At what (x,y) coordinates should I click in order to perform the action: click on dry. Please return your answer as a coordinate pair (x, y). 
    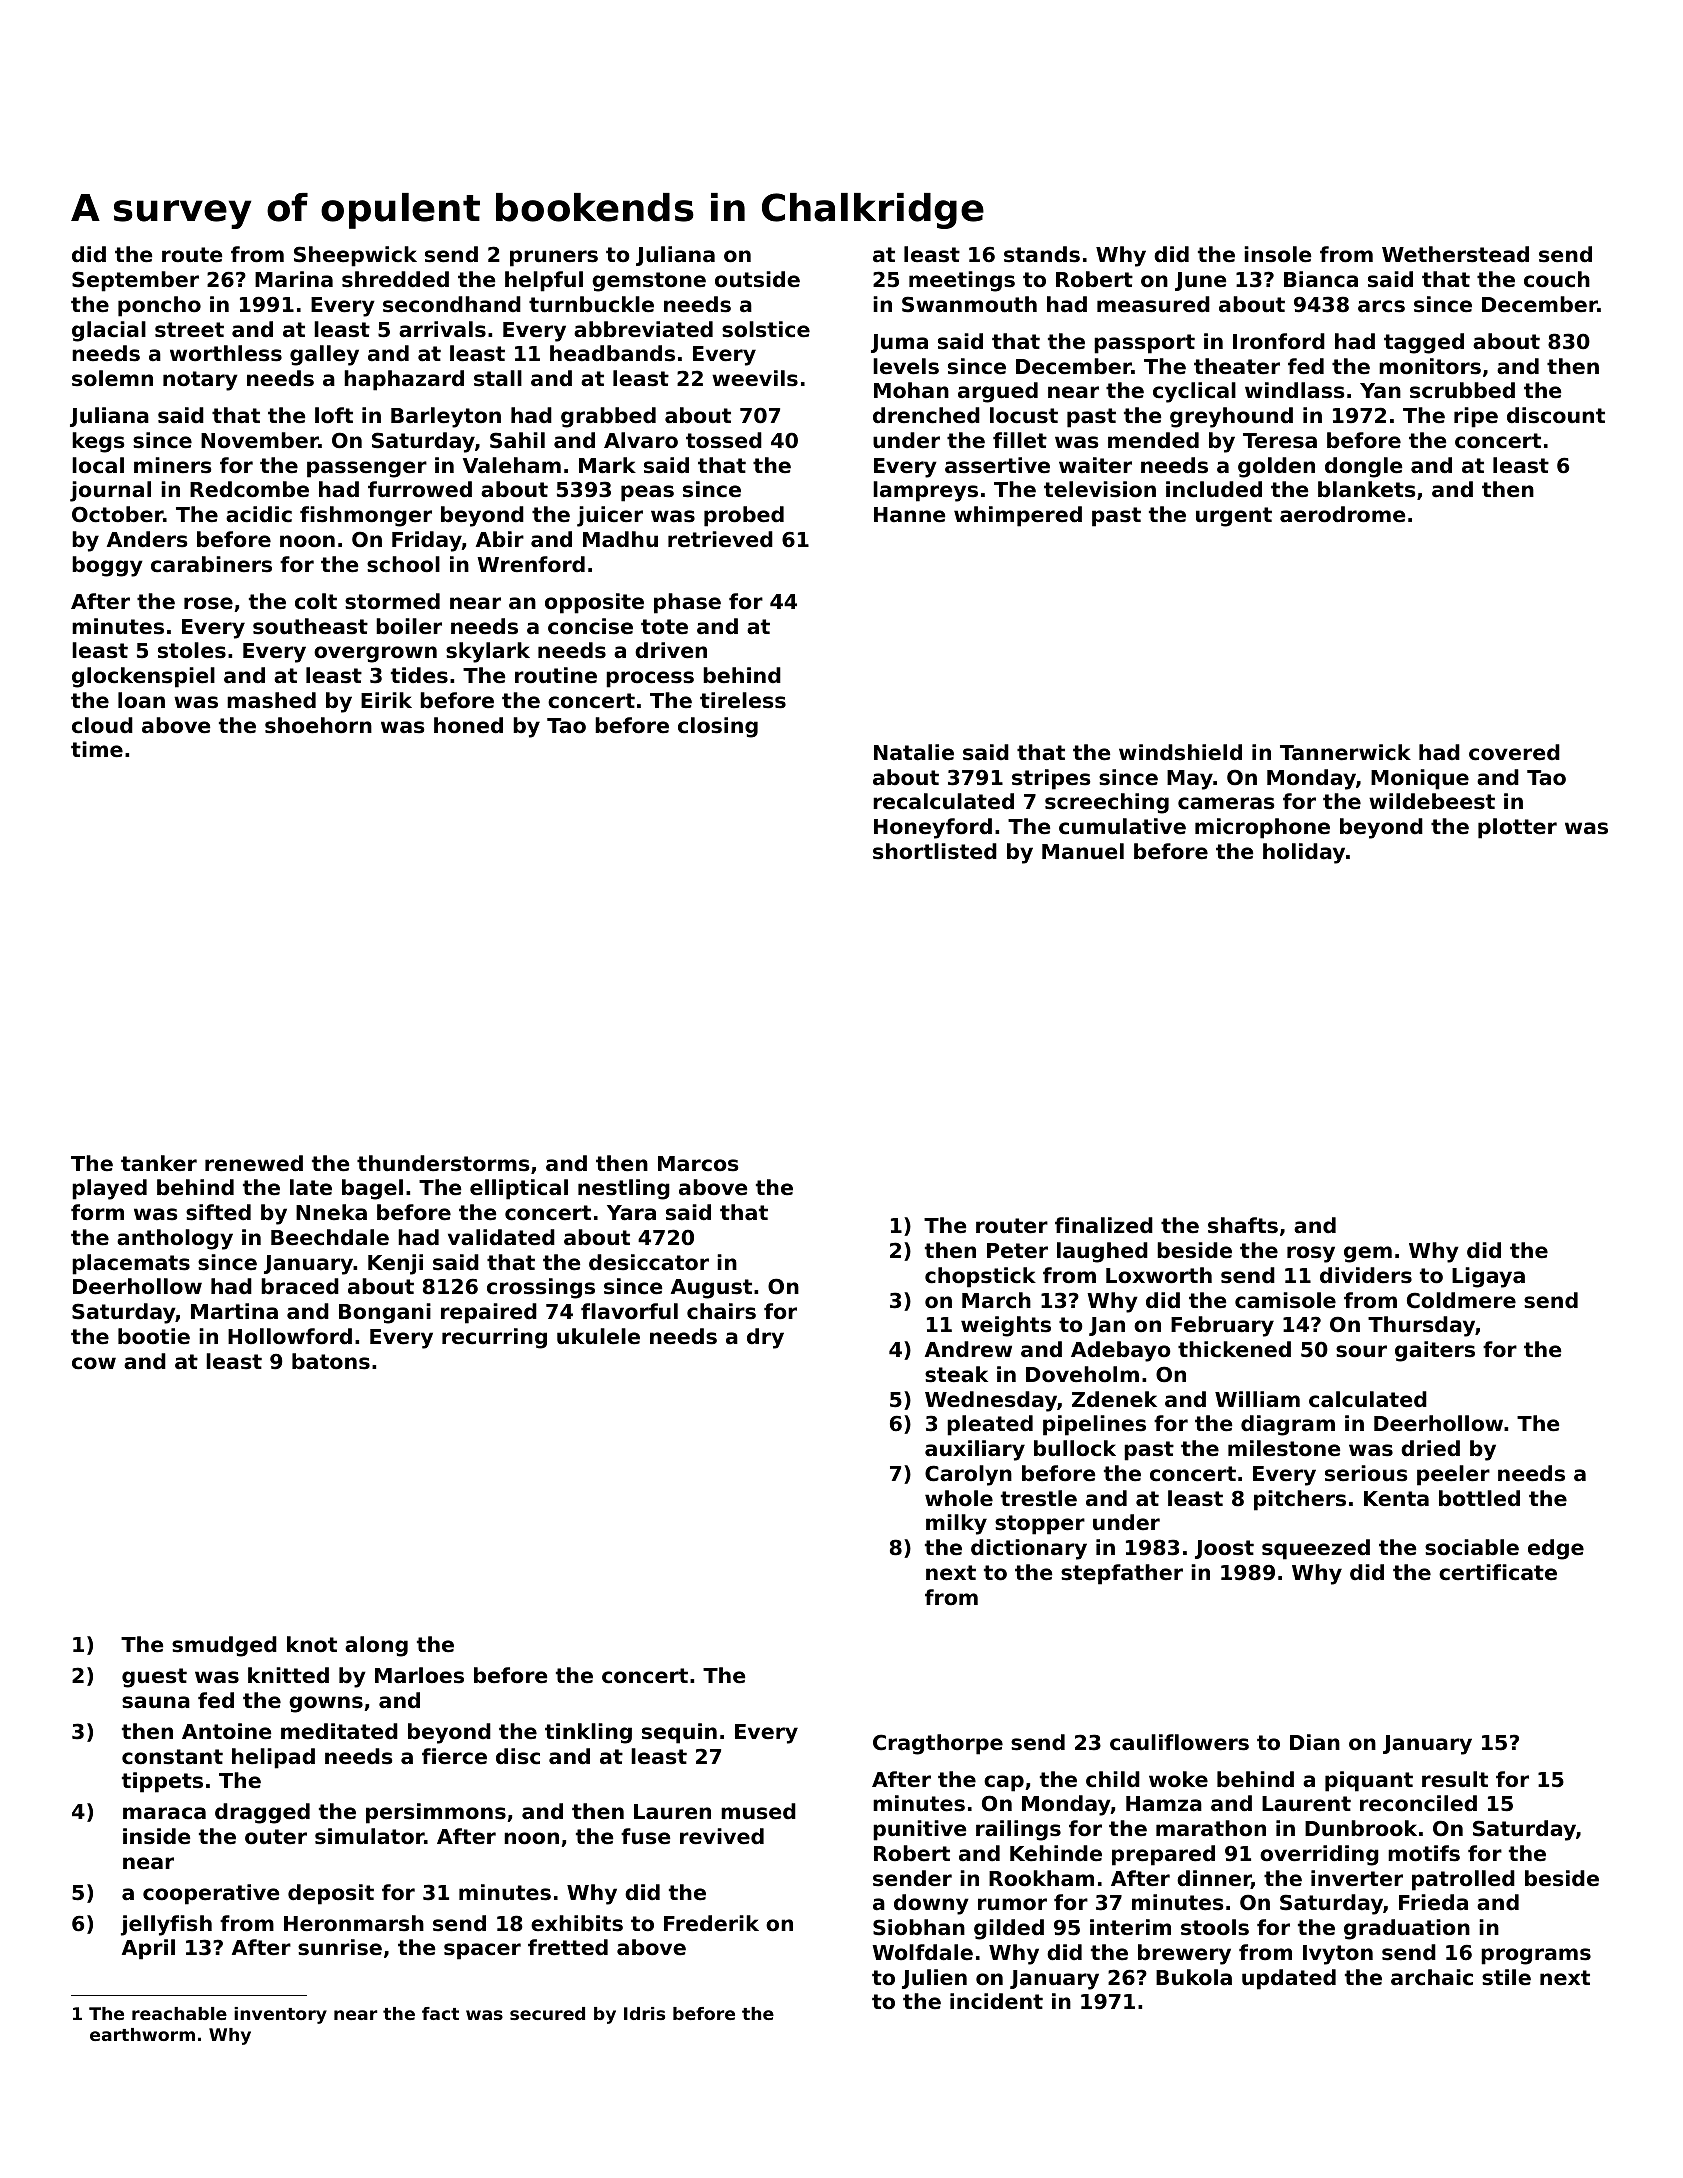
    Looking at the image, I should click on (765, 1338).
